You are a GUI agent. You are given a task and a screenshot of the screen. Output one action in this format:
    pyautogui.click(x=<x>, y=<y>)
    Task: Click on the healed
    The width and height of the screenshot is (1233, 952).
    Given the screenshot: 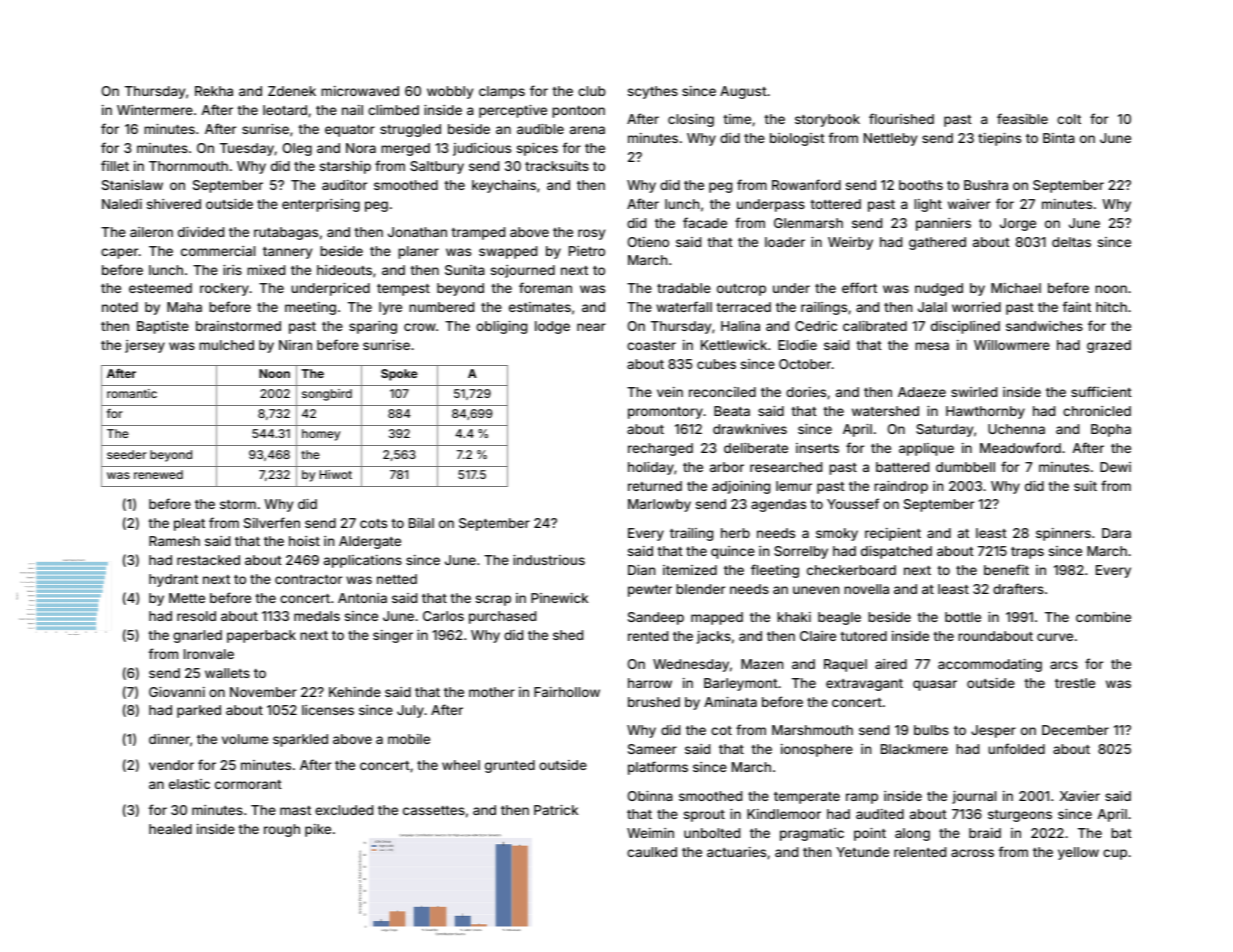 What is the action you would take?
    pyautogui.click(x=170, y=829)
